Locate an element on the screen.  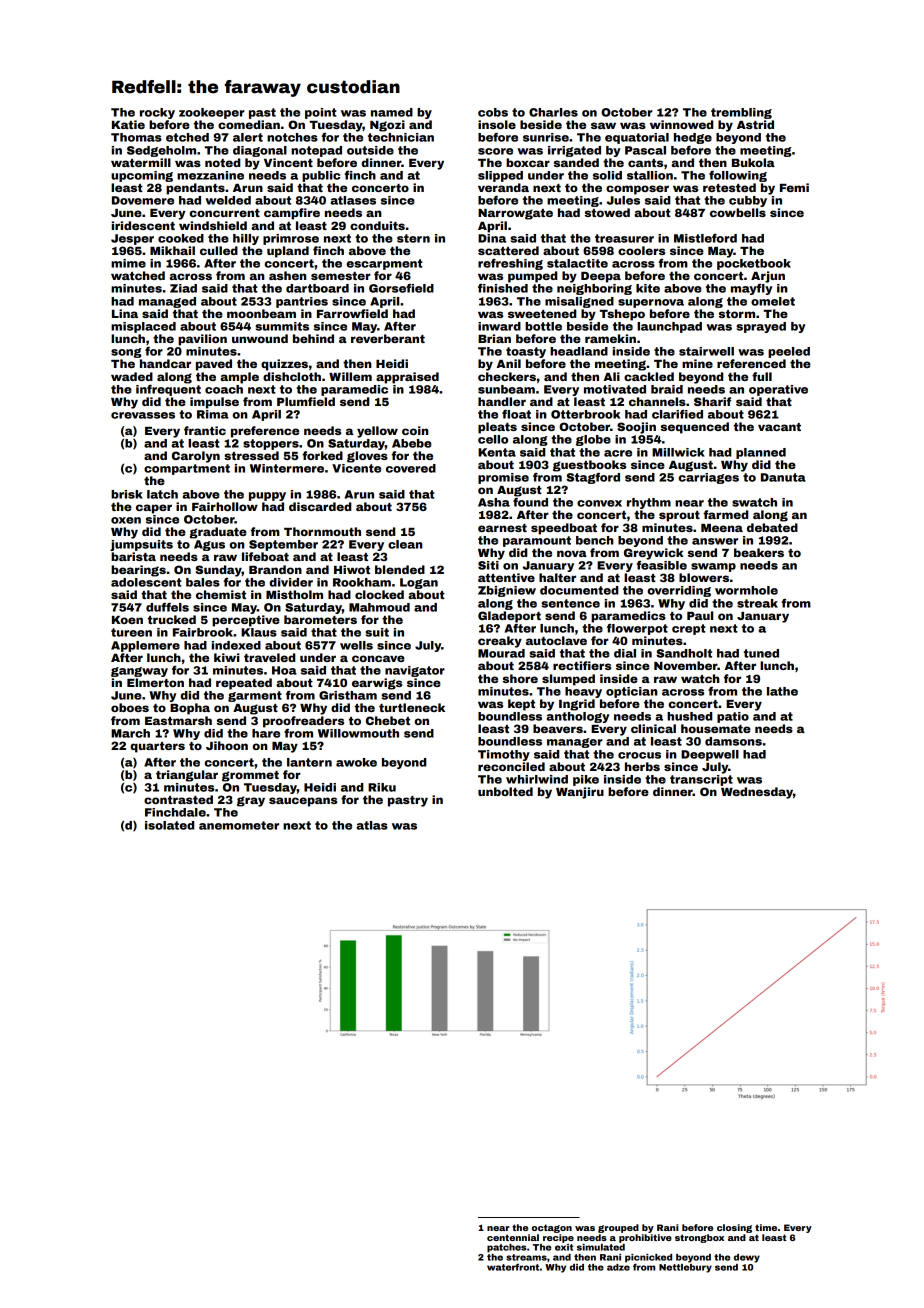
autoclave is located at coordinates (556, 640).
